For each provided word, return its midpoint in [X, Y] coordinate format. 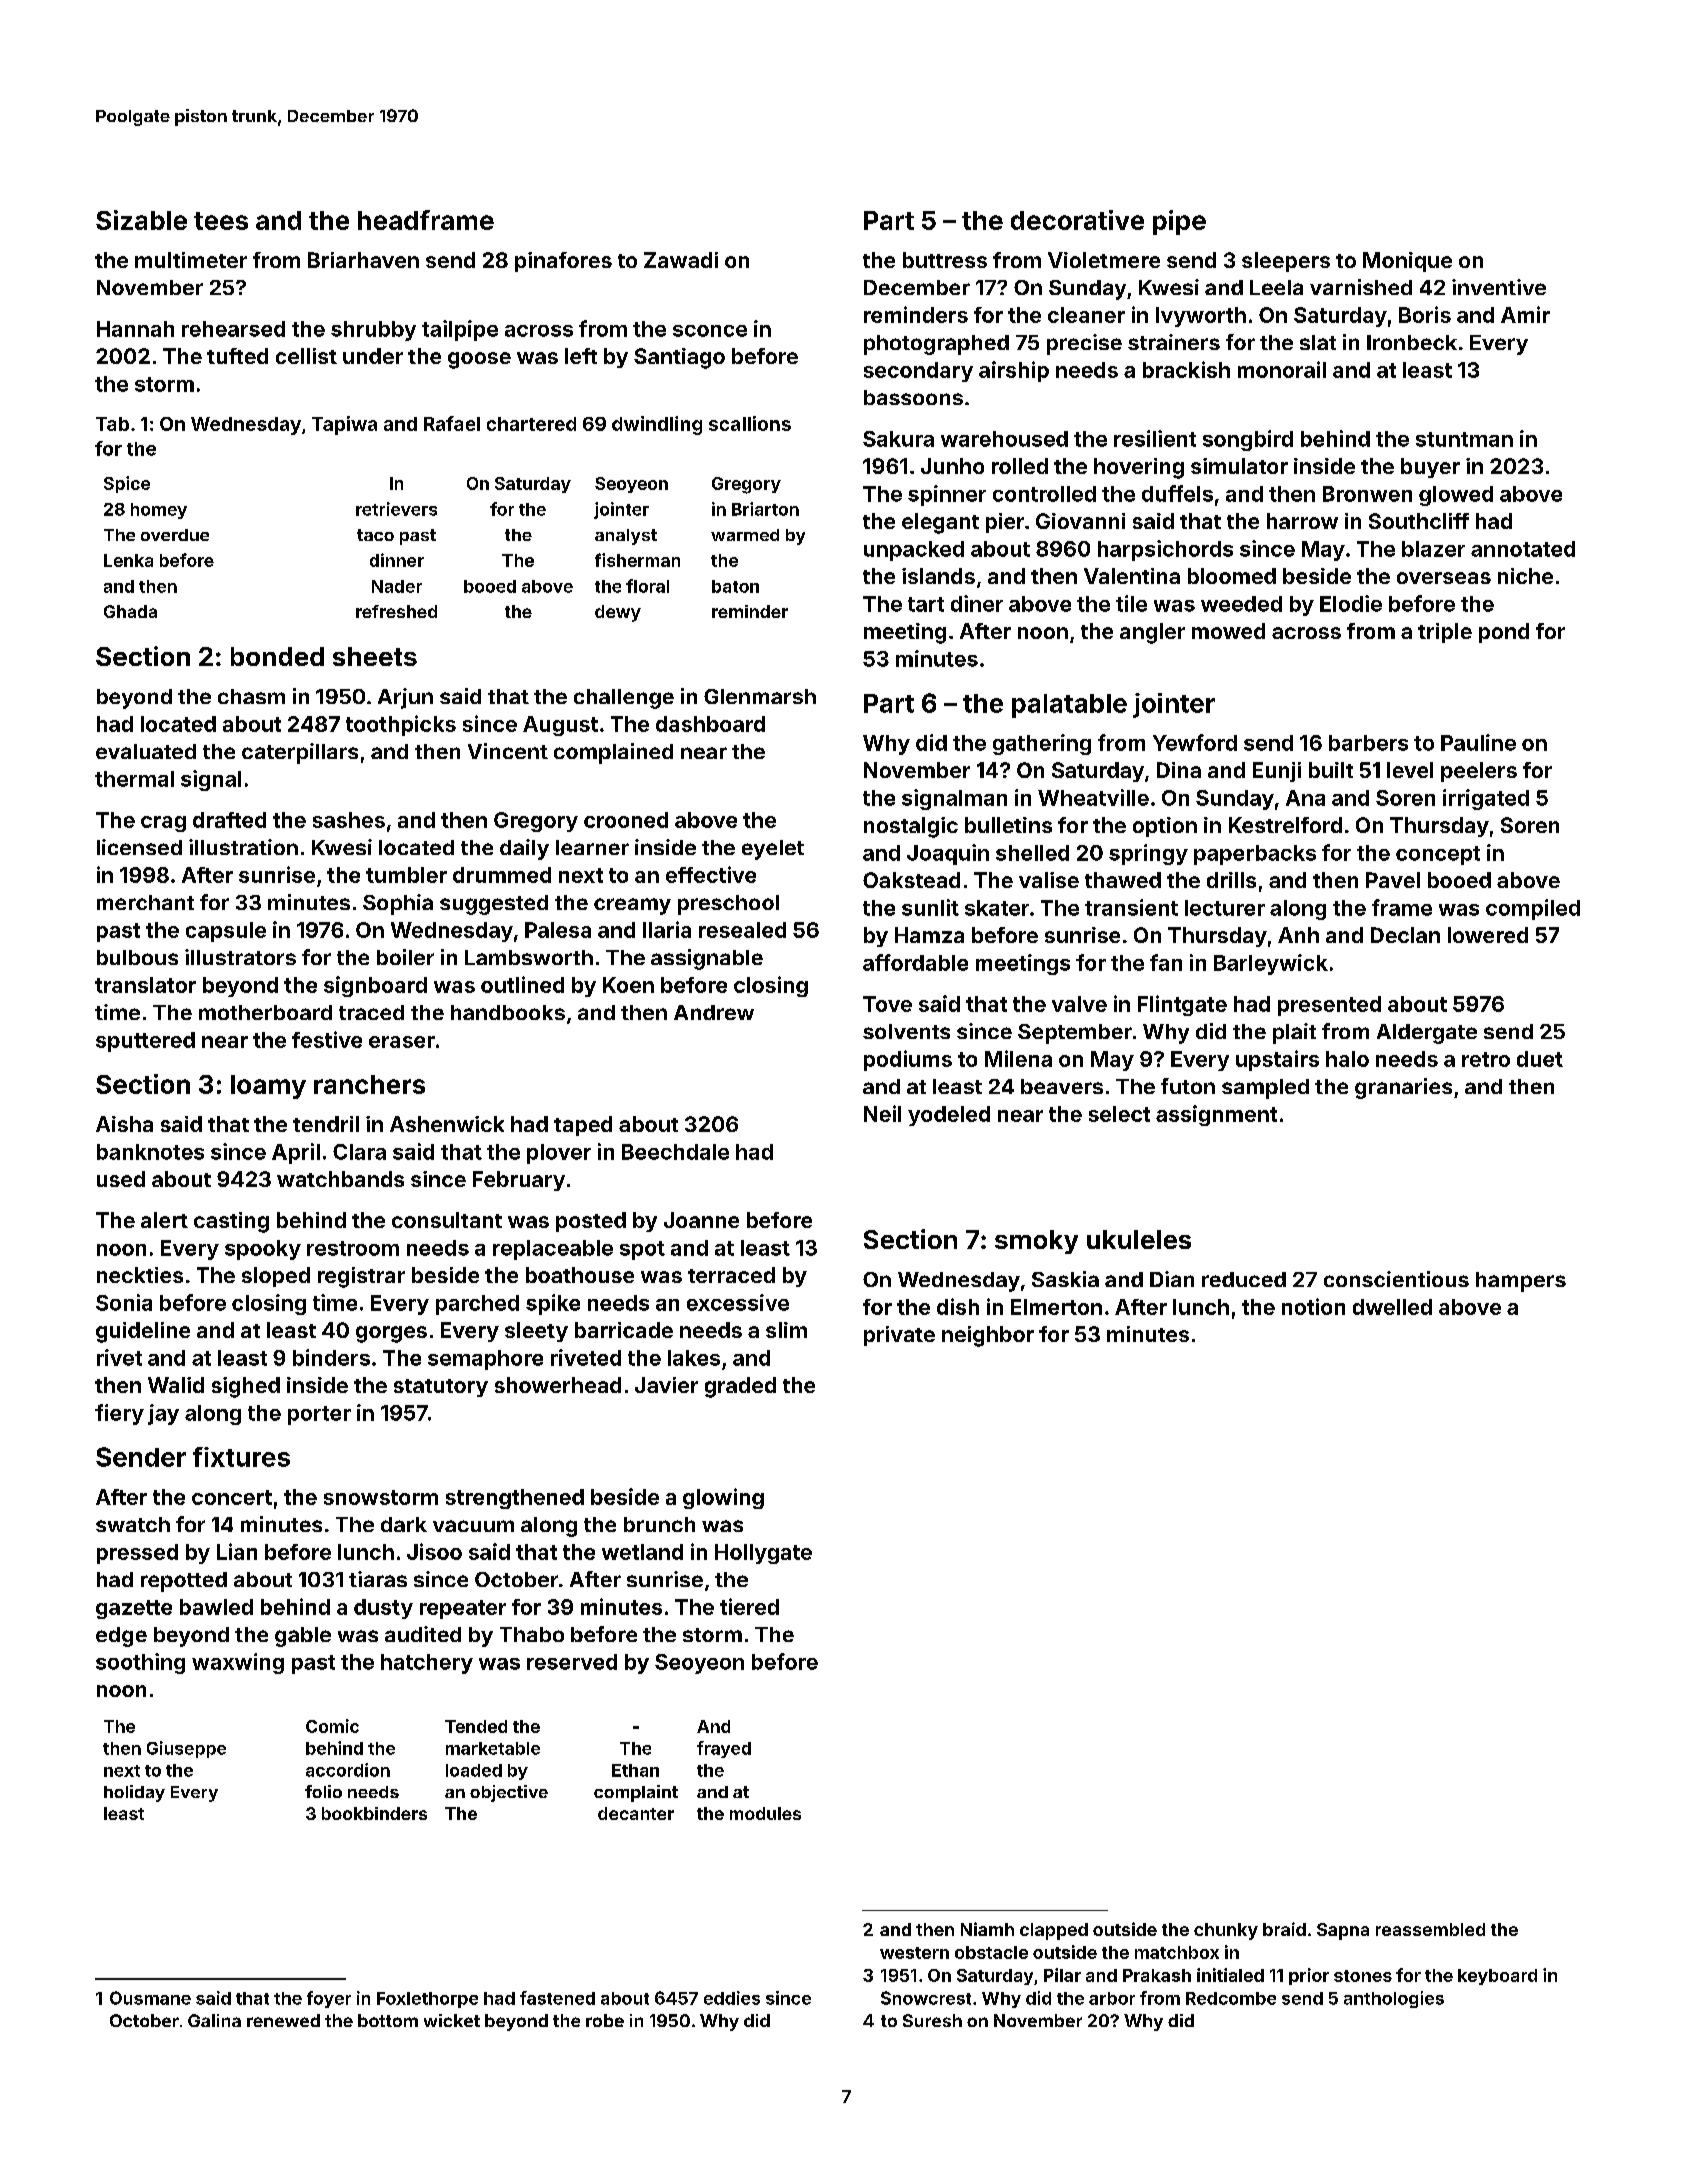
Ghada [130, 611]
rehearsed [233, 329]
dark [404, 1524]
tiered [749, 1606]
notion [1313, 1306]
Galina [214, 2020]
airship [1014, 371]
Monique [1407, 262]
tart [926, 604]
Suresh [932, 2020]
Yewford [1195, 742]
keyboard [1497, 1977]
